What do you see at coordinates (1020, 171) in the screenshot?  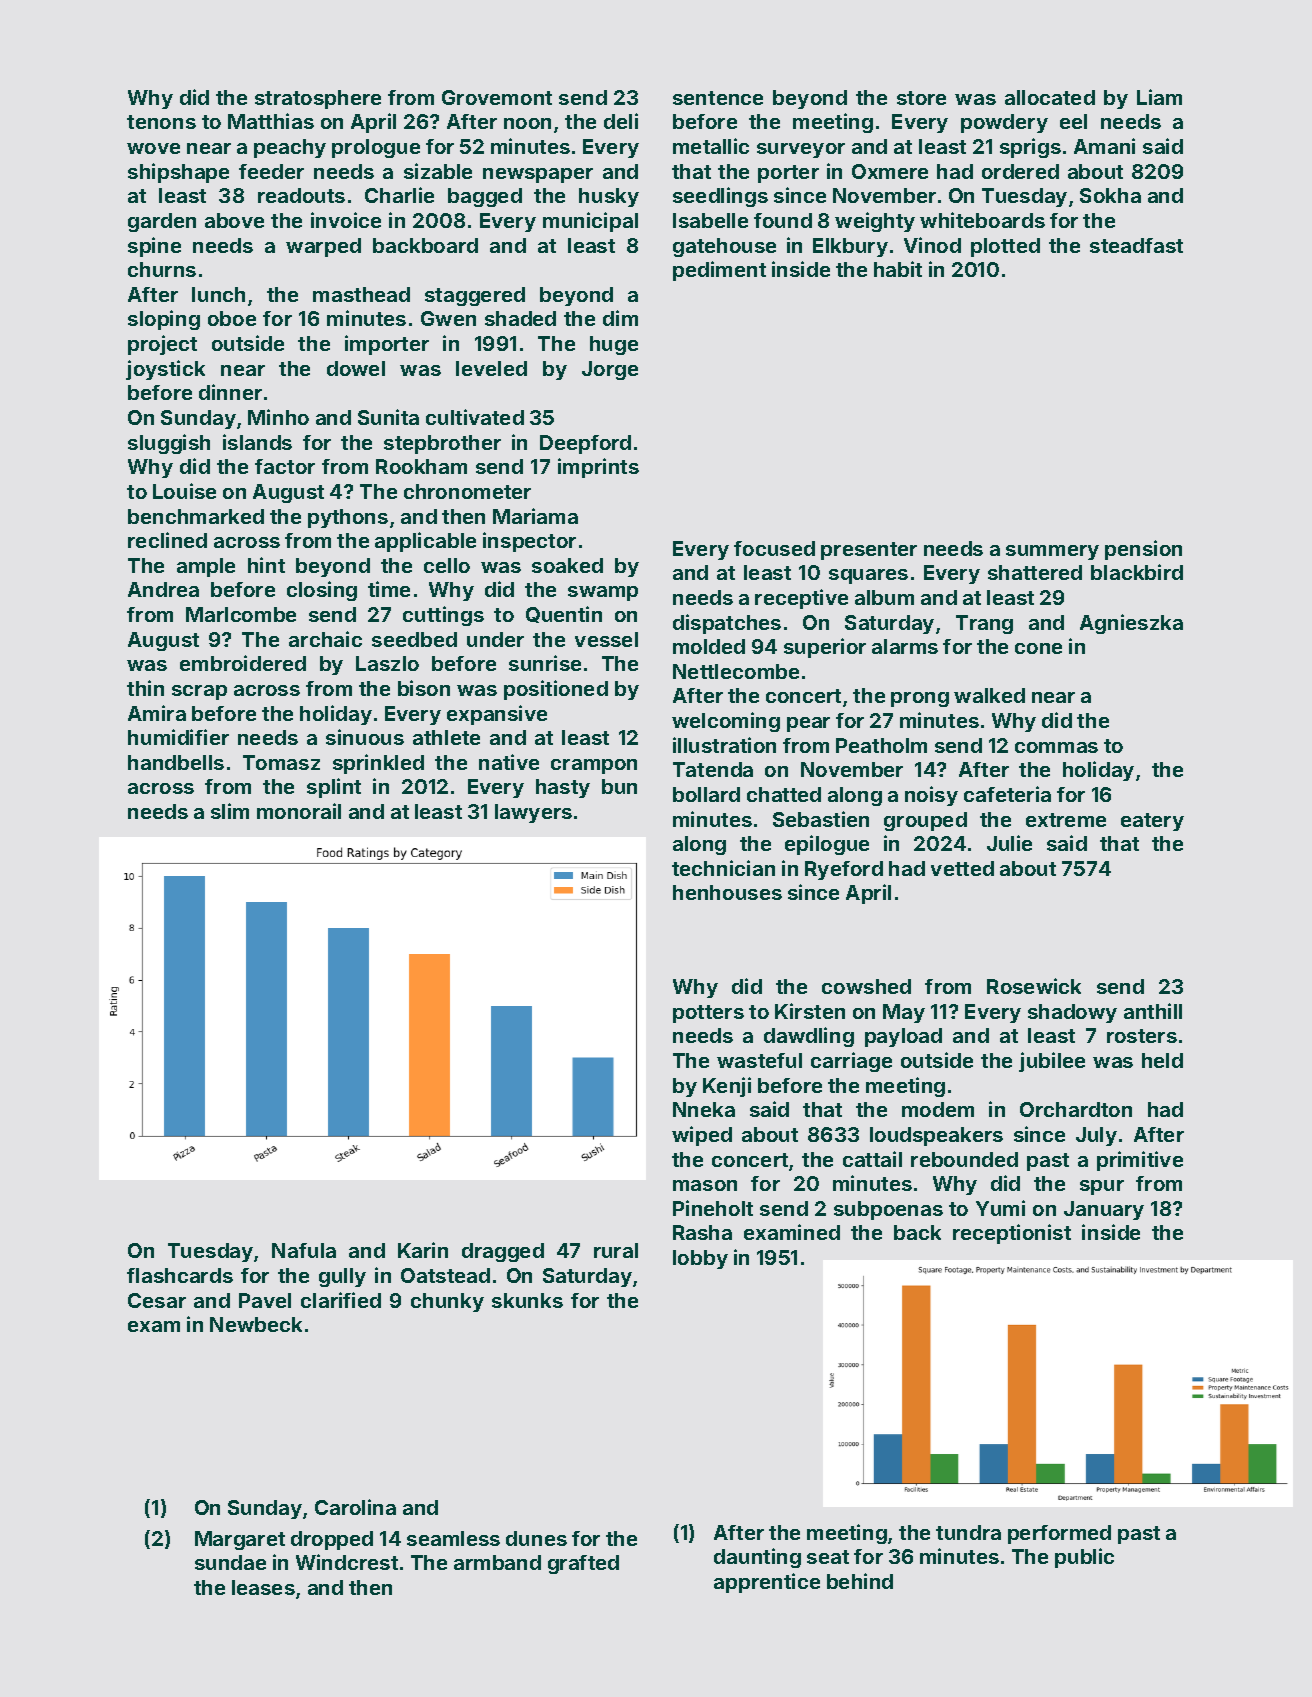 I see `ordered` at bounding box center [1020, 171].
